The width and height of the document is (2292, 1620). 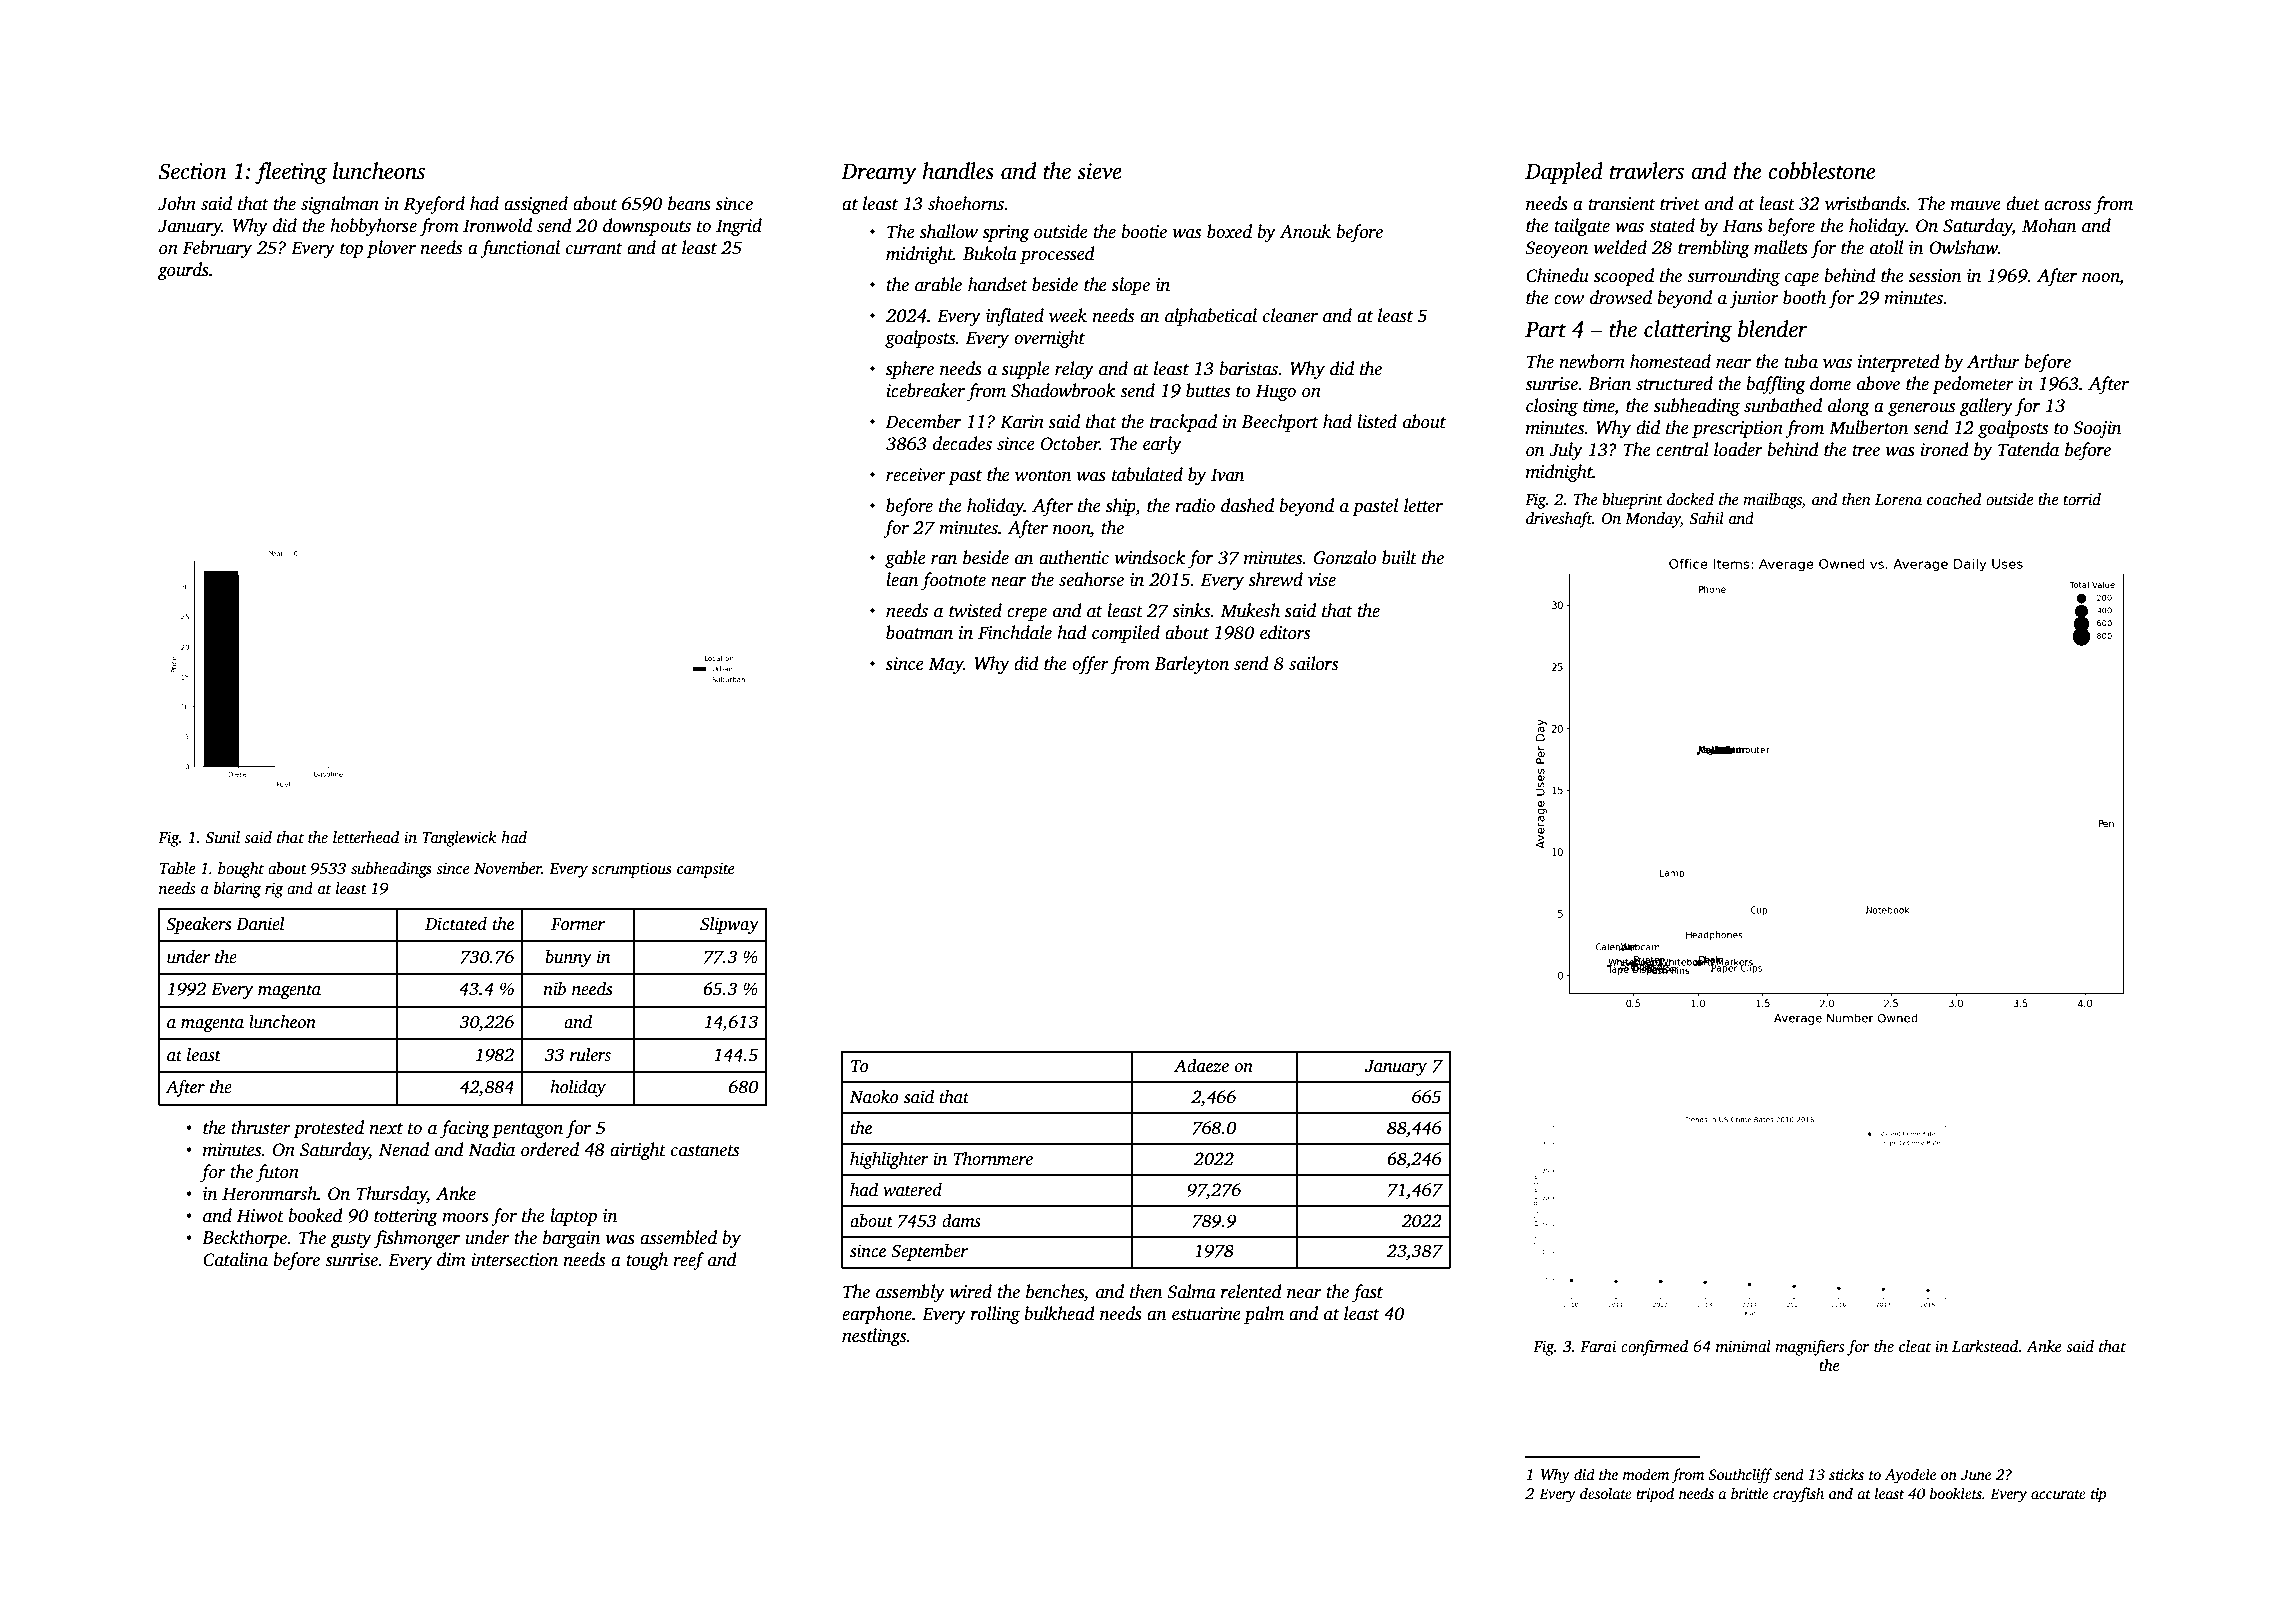 I want to click on desolate, so click(x=1606, y=1493).
